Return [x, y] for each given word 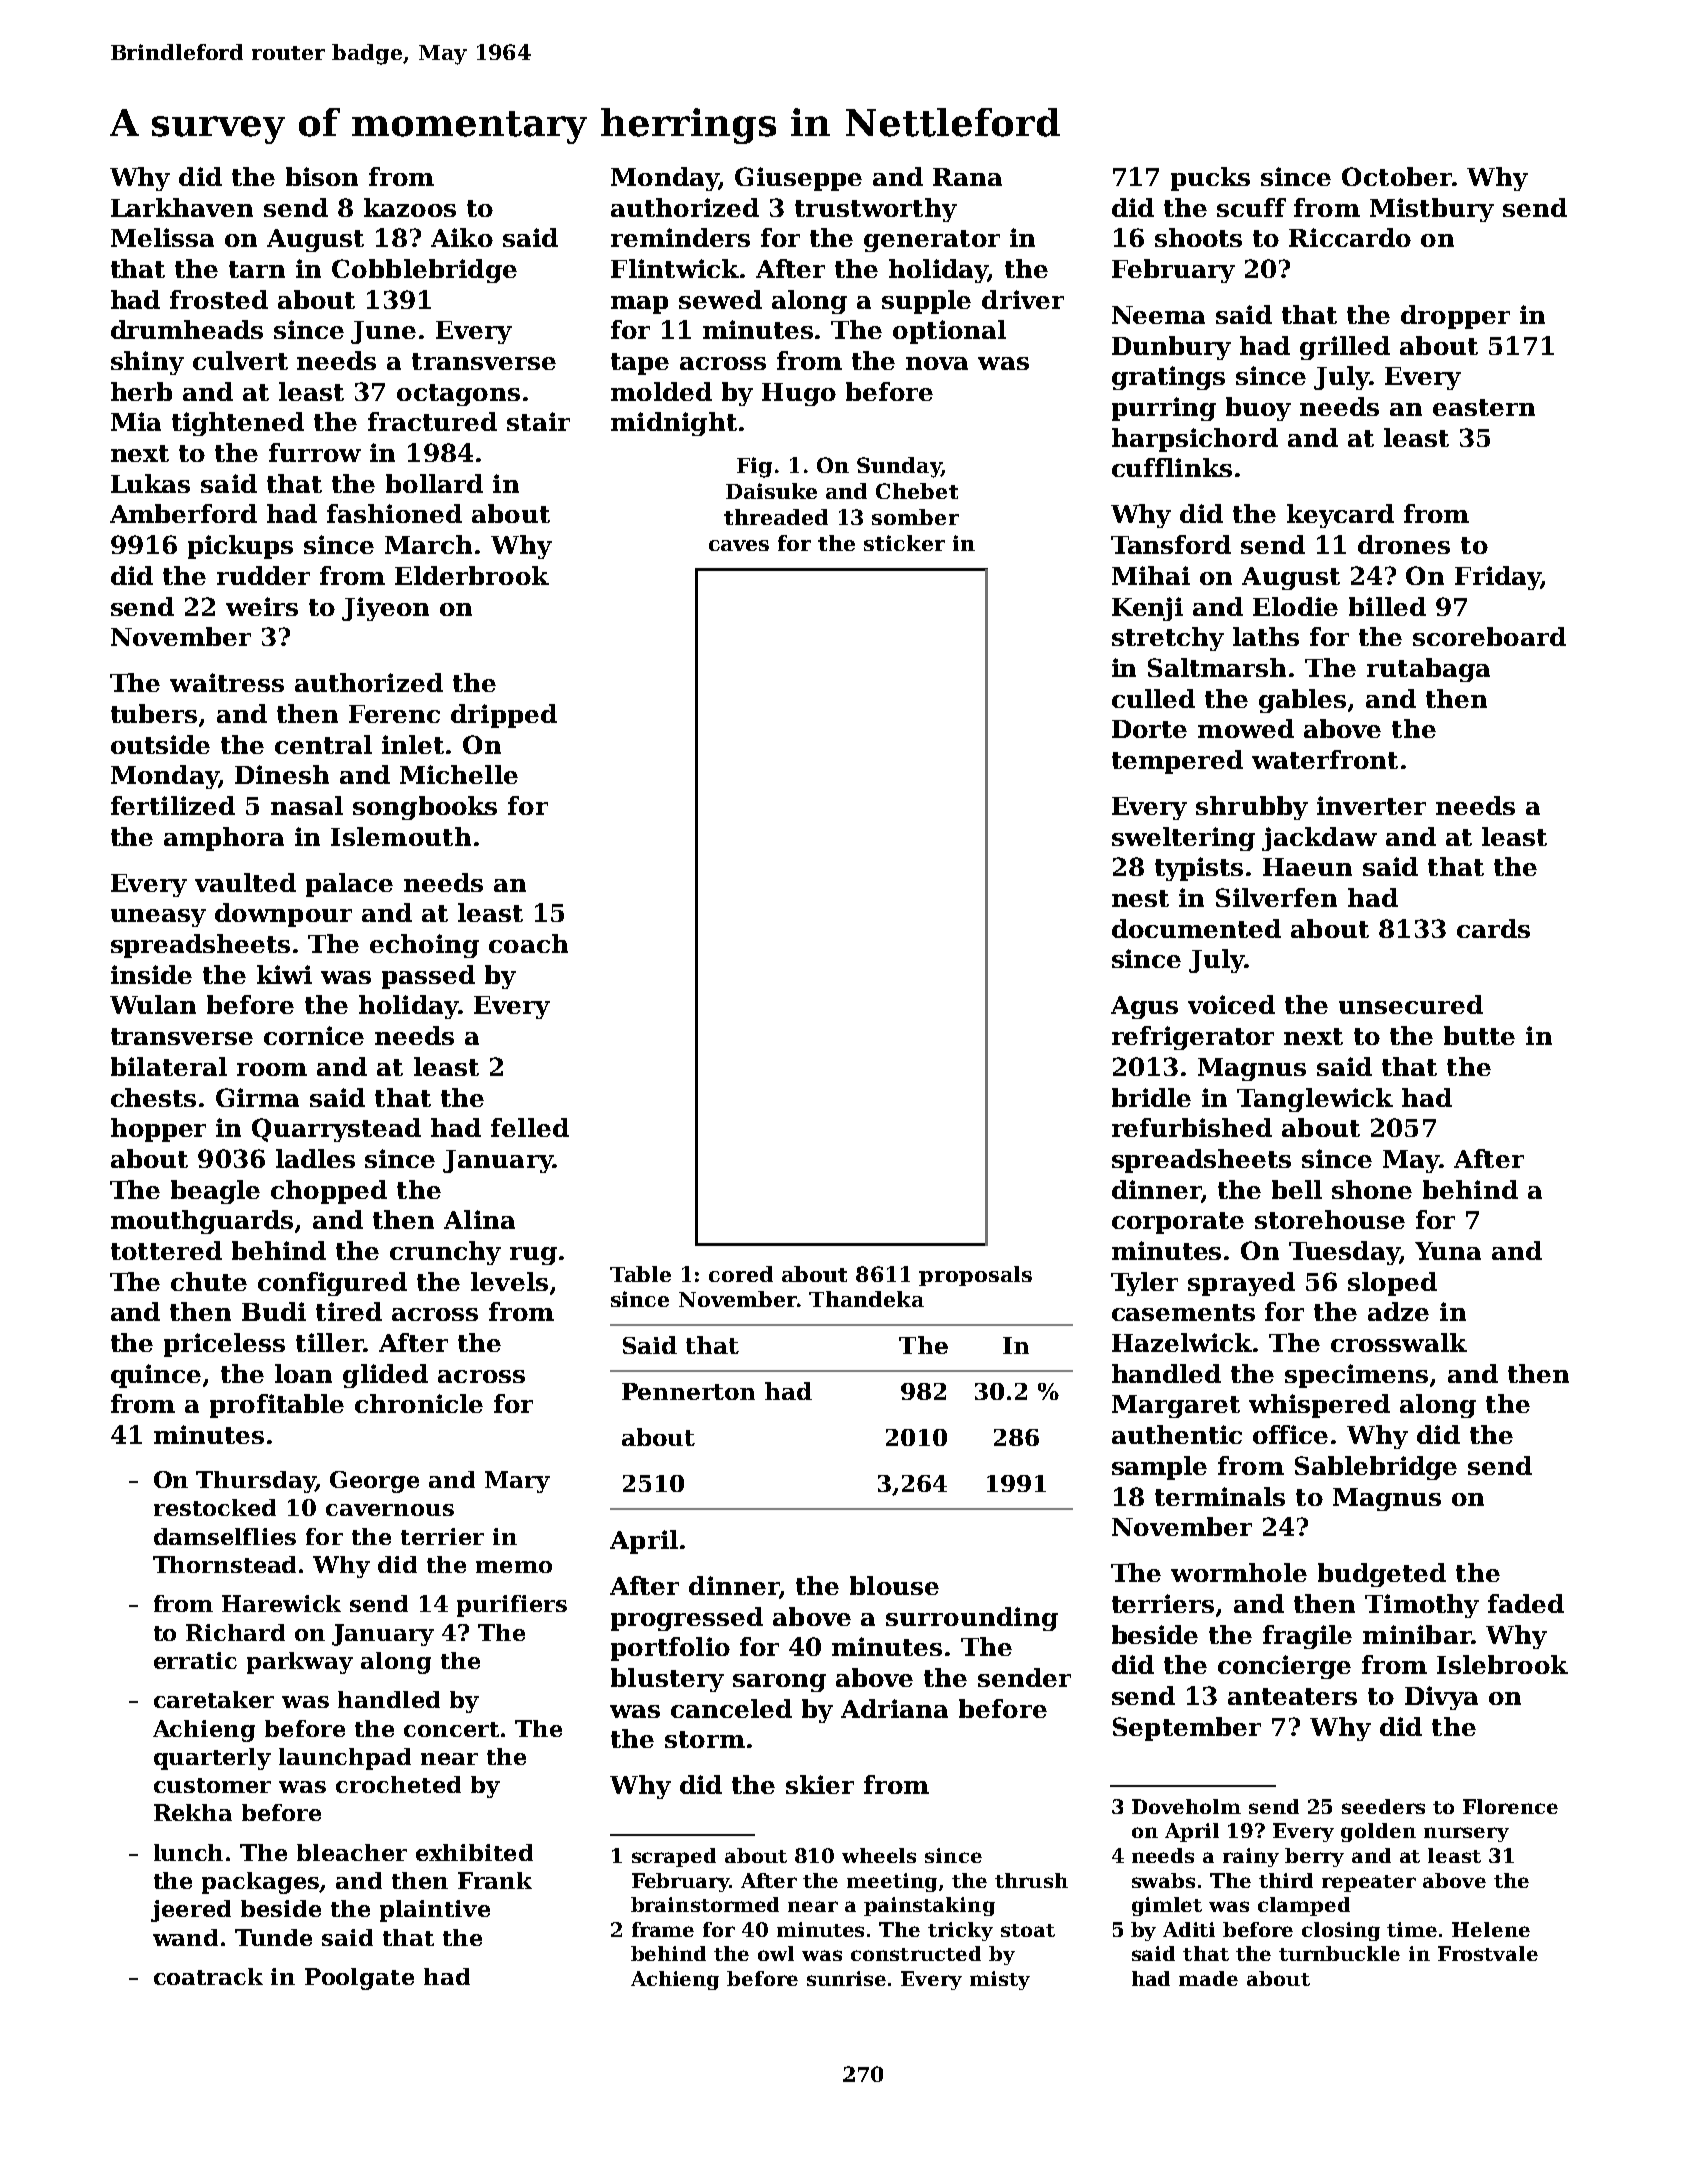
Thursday [255, 1482]
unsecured [1411, 1004]
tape [640, 364]
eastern [1484, 407]
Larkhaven [182, 207]
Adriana [894, 1708]
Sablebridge [1376, 1468]
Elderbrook [472, 575]
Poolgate [359, 1979]
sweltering [1183, 839]
